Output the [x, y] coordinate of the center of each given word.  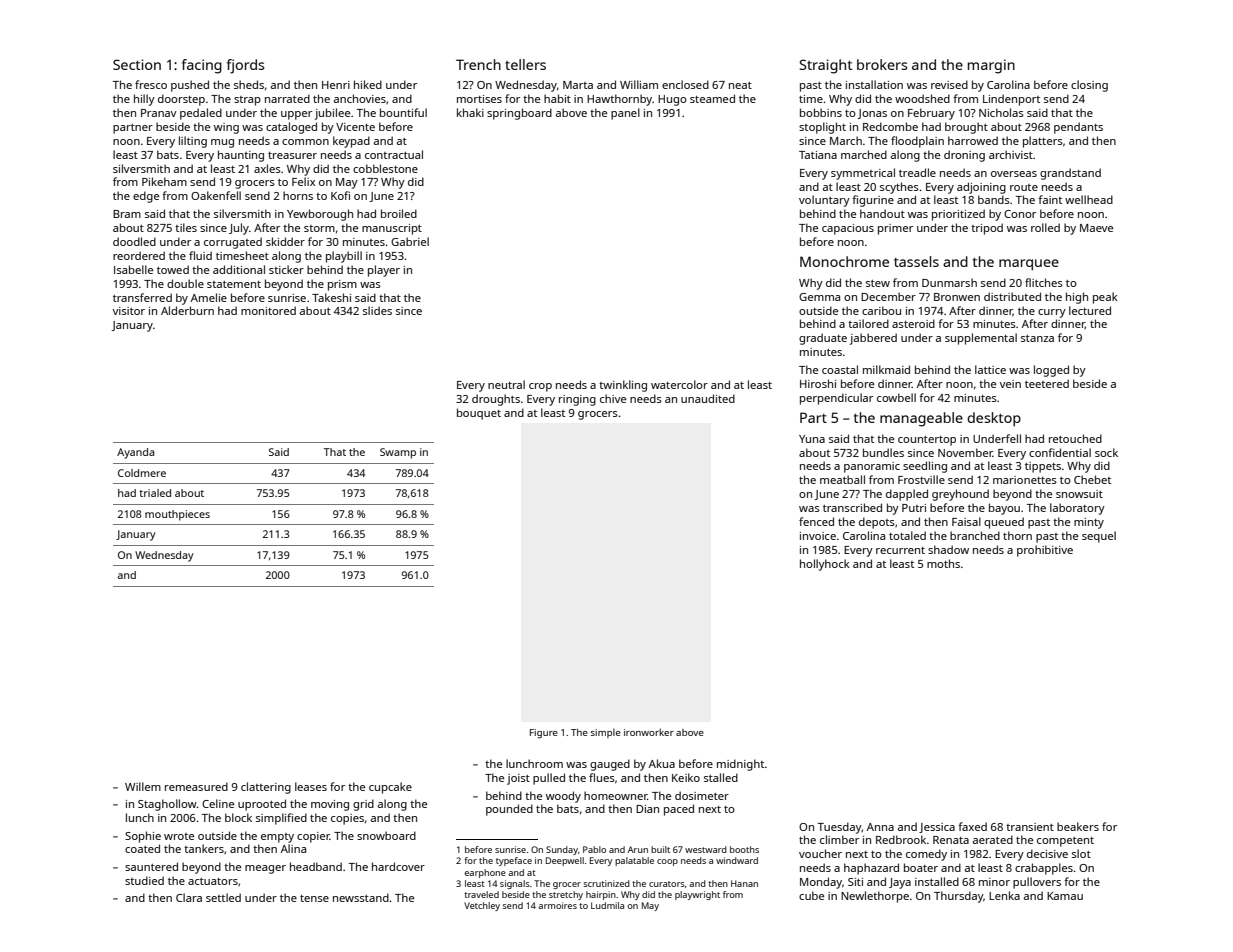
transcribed [852, 507]
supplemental [981, 339]
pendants [1078, 128]
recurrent [900, 550]
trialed [155, 493]
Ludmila [607, 905]
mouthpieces [177, 515]
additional [239, 269]
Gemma [819, 297]
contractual [394, 154]
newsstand [361, 897]
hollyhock [825, 565]
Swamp [398, 453]
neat [740, 85]
